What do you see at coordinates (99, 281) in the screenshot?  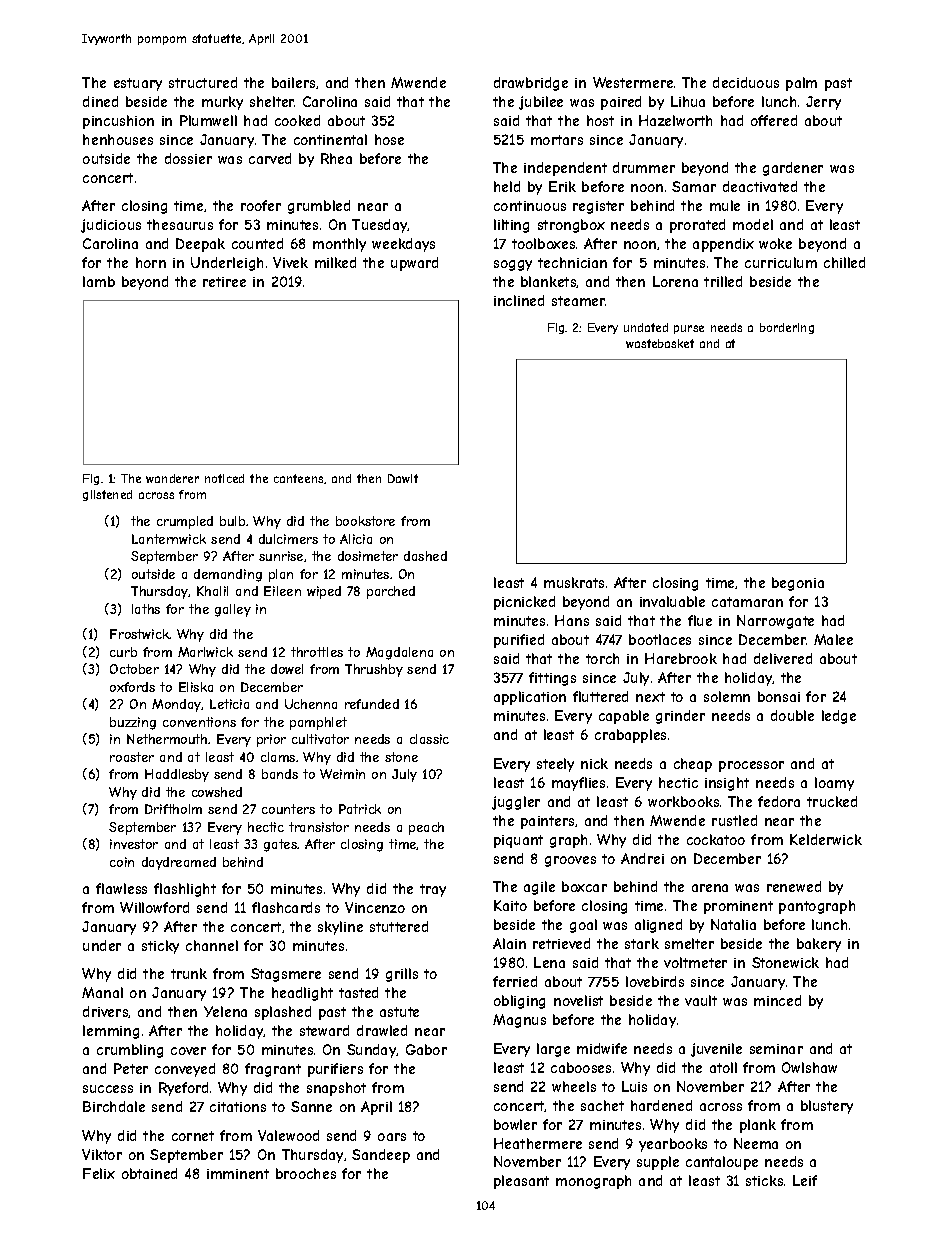 I see `lamb` at bounding box center [99, 281].
